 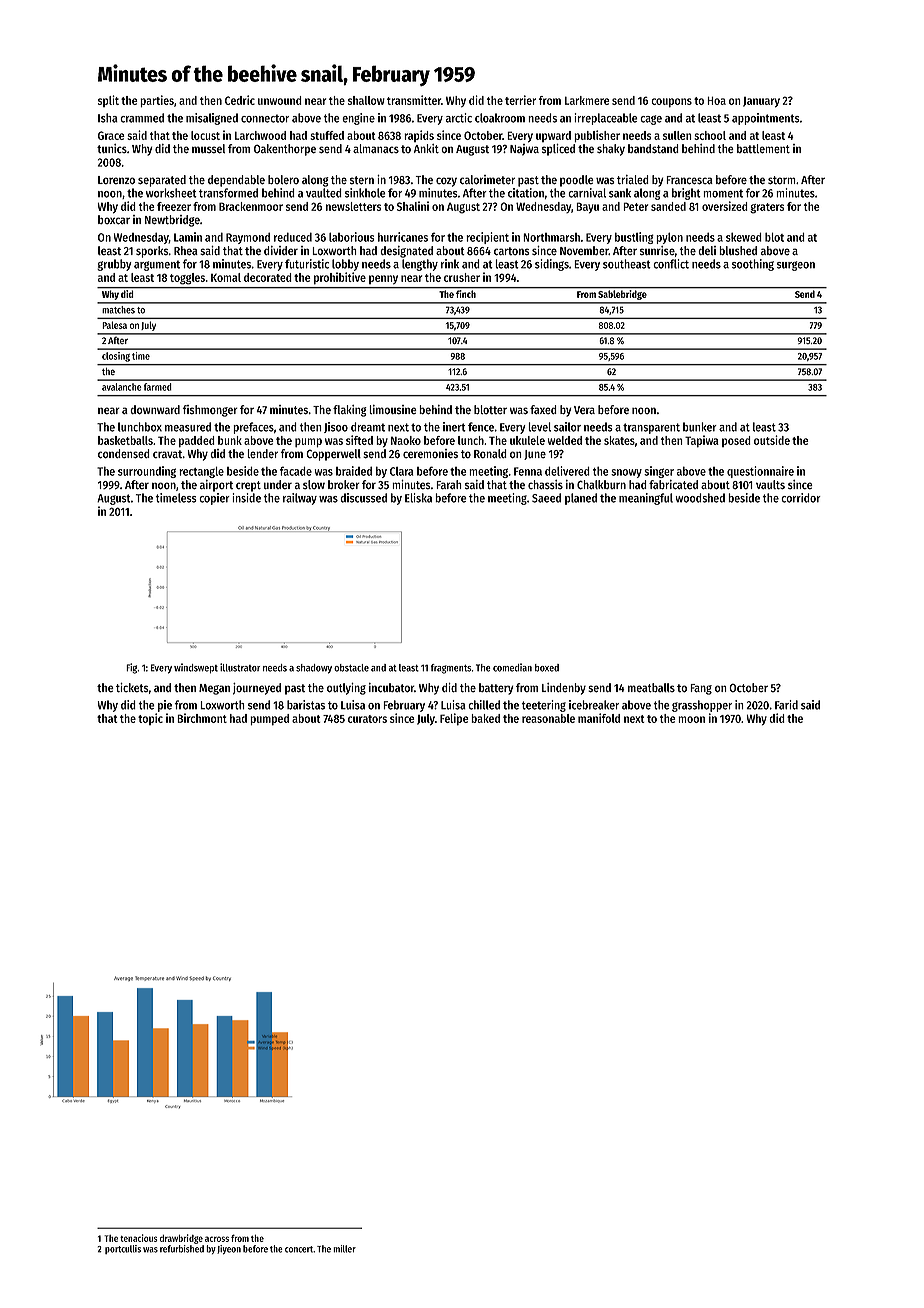 I want to click on tickets, so click(x=132, y=688).
